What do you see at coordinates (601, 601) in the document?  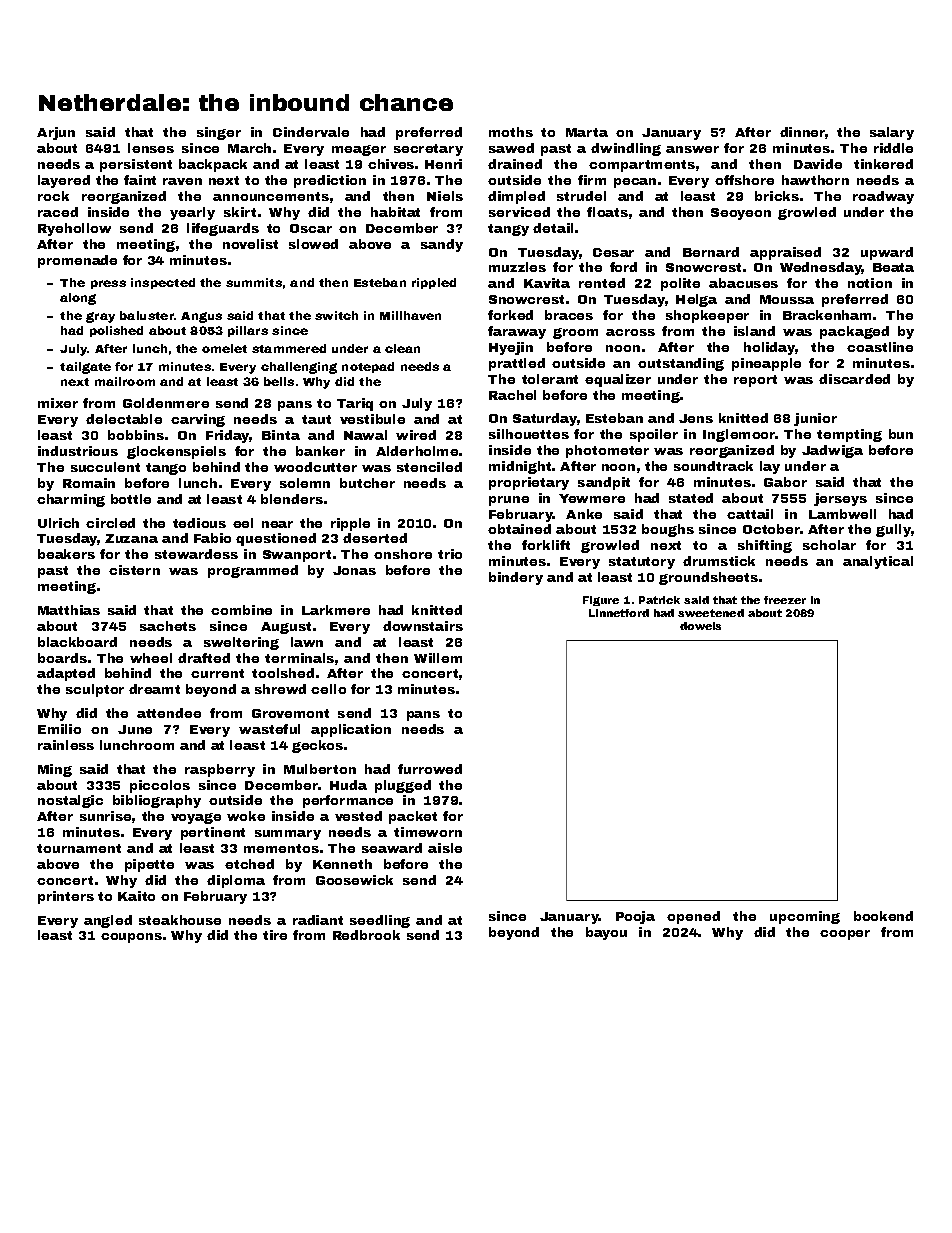 I see `Figure` at bounding box center [601, 601].
